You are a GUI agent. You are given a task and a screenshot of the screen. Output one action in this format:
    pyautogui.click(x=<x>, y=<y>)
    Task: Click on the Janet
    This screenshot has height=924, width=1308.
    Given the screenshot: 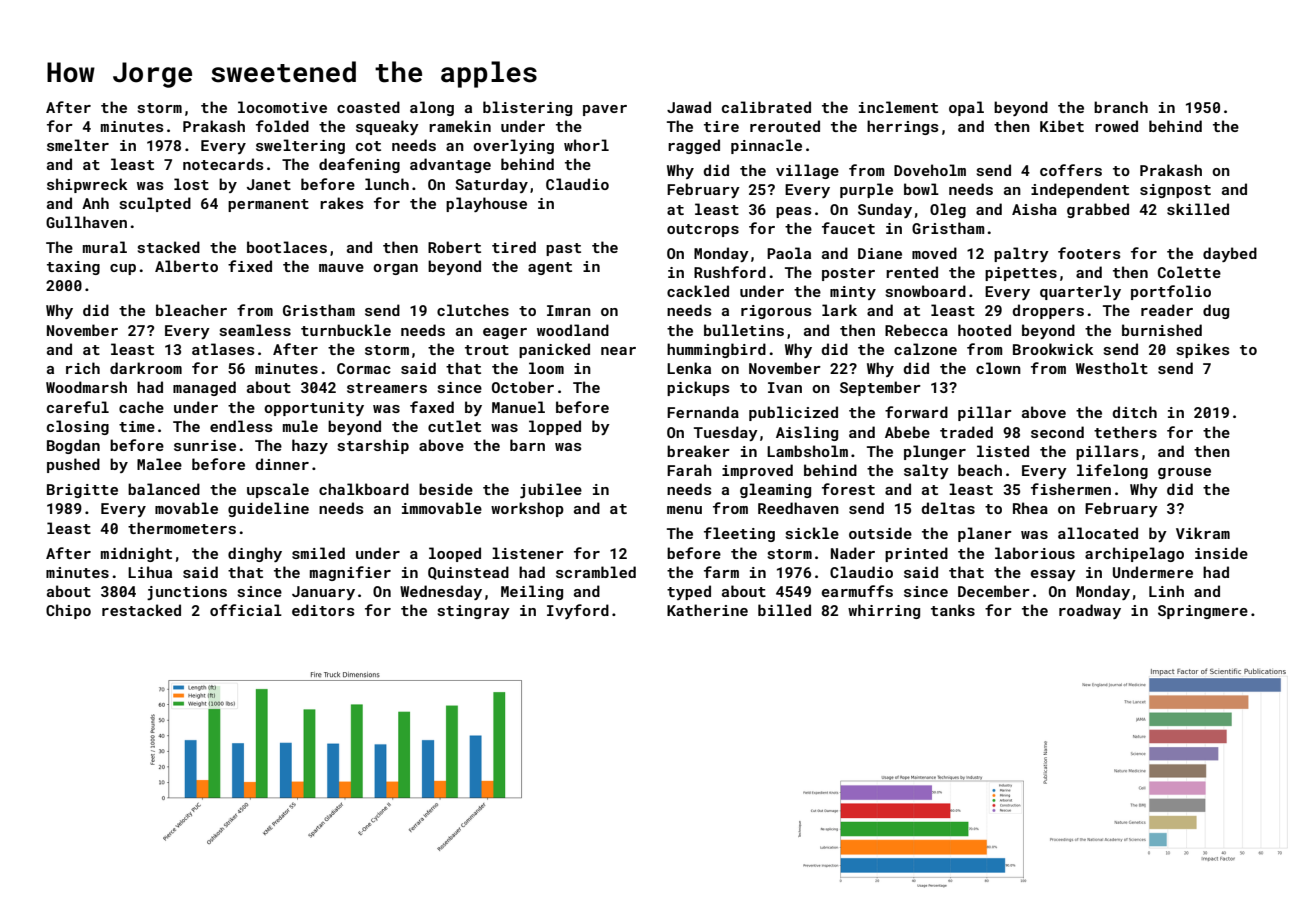 What is the action you would take?
    pyautogui.click(x=269, y=184)
